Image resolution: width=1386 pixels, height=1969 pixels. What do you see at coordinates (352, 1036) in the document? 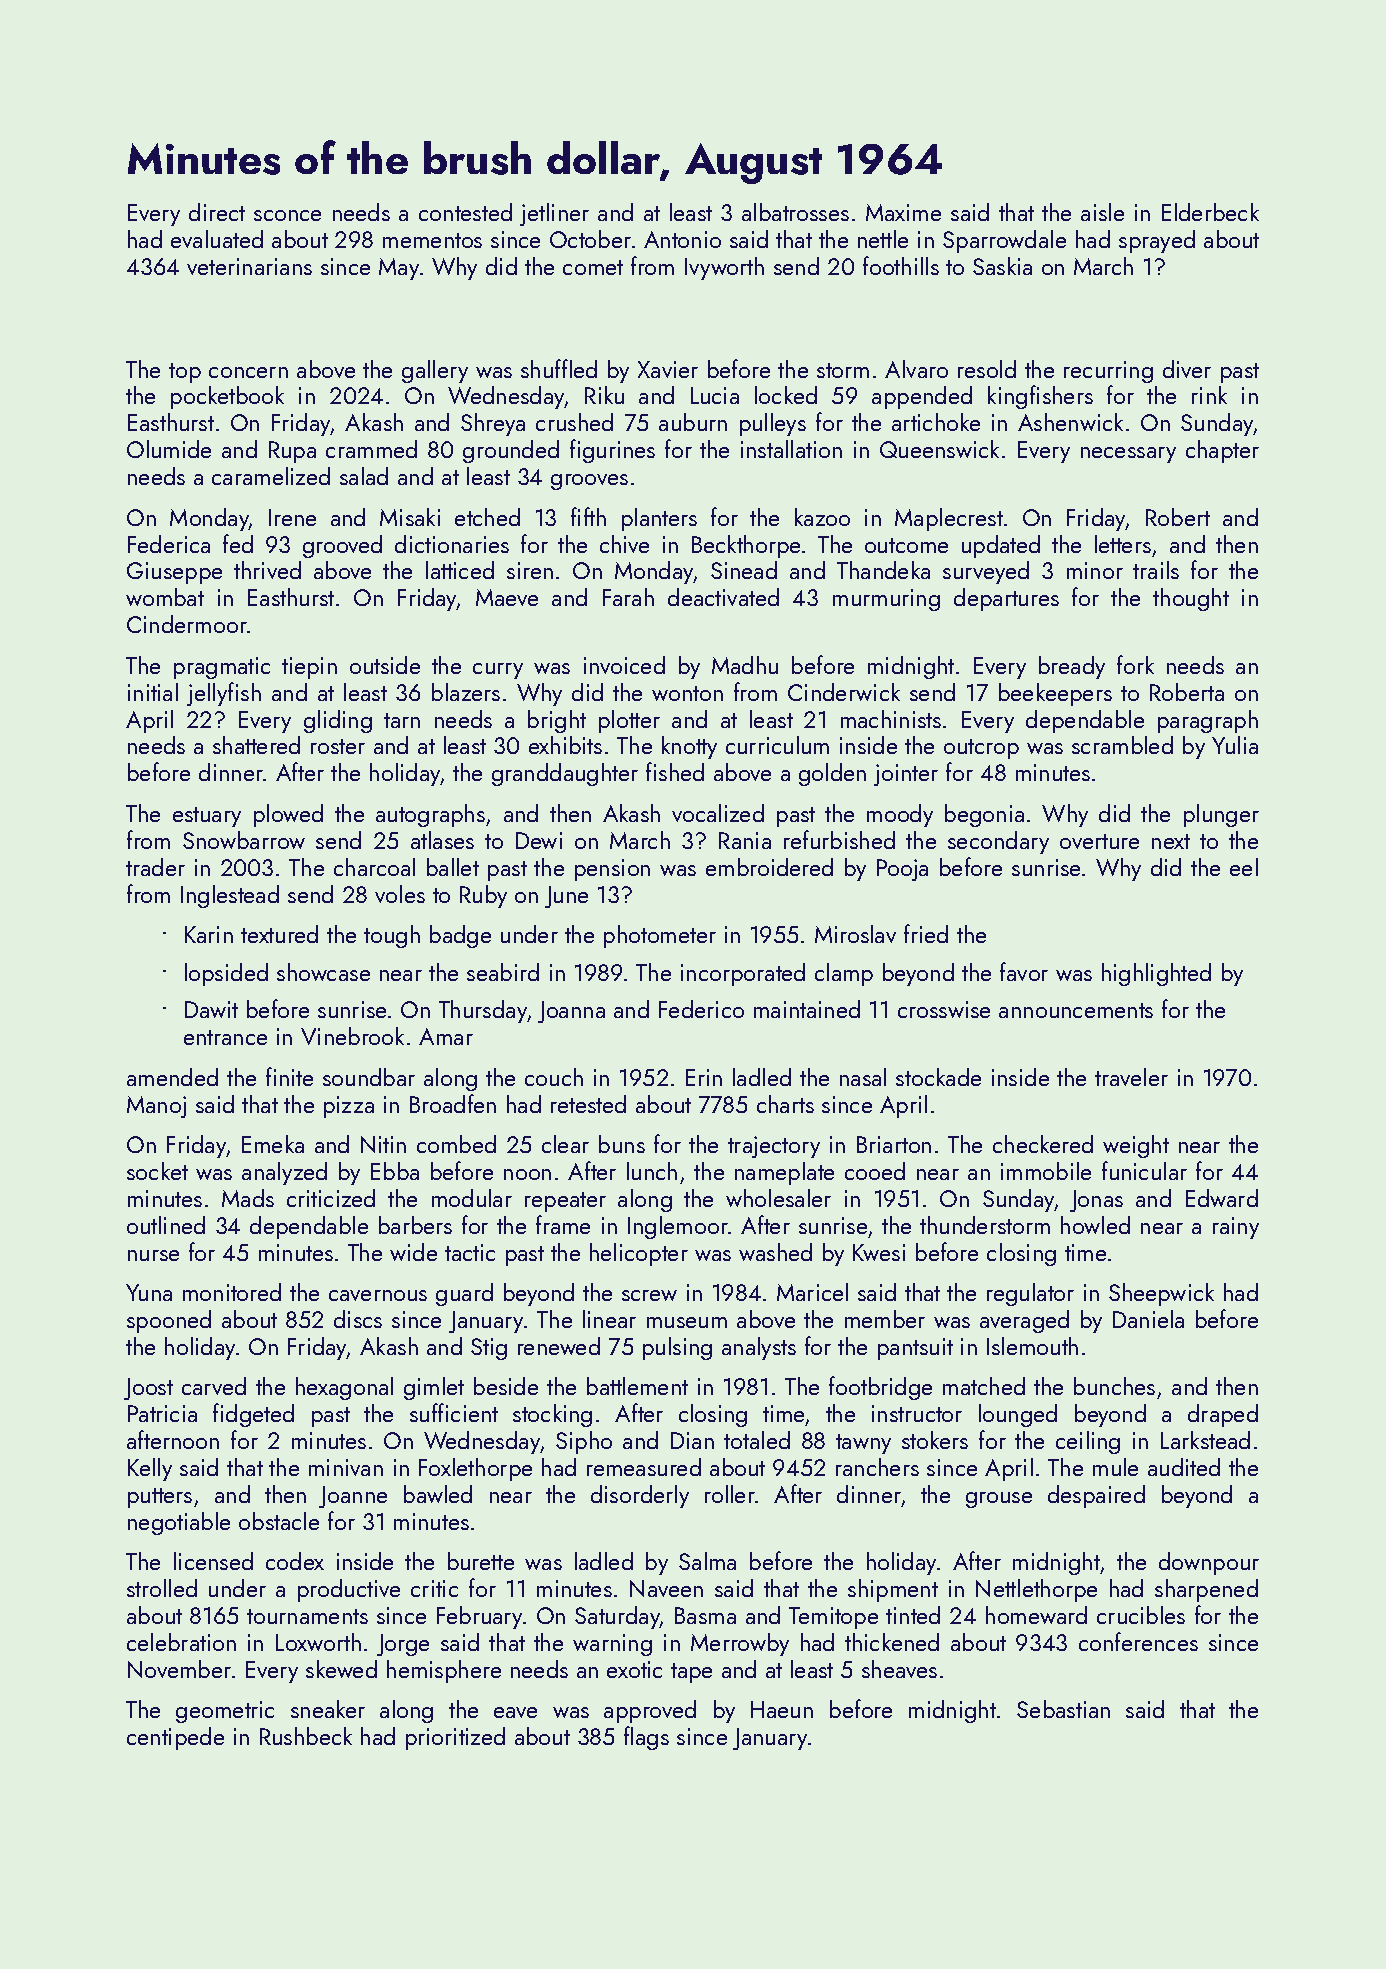
I see `Vinebrook` at bounding box center [352, 1036].
